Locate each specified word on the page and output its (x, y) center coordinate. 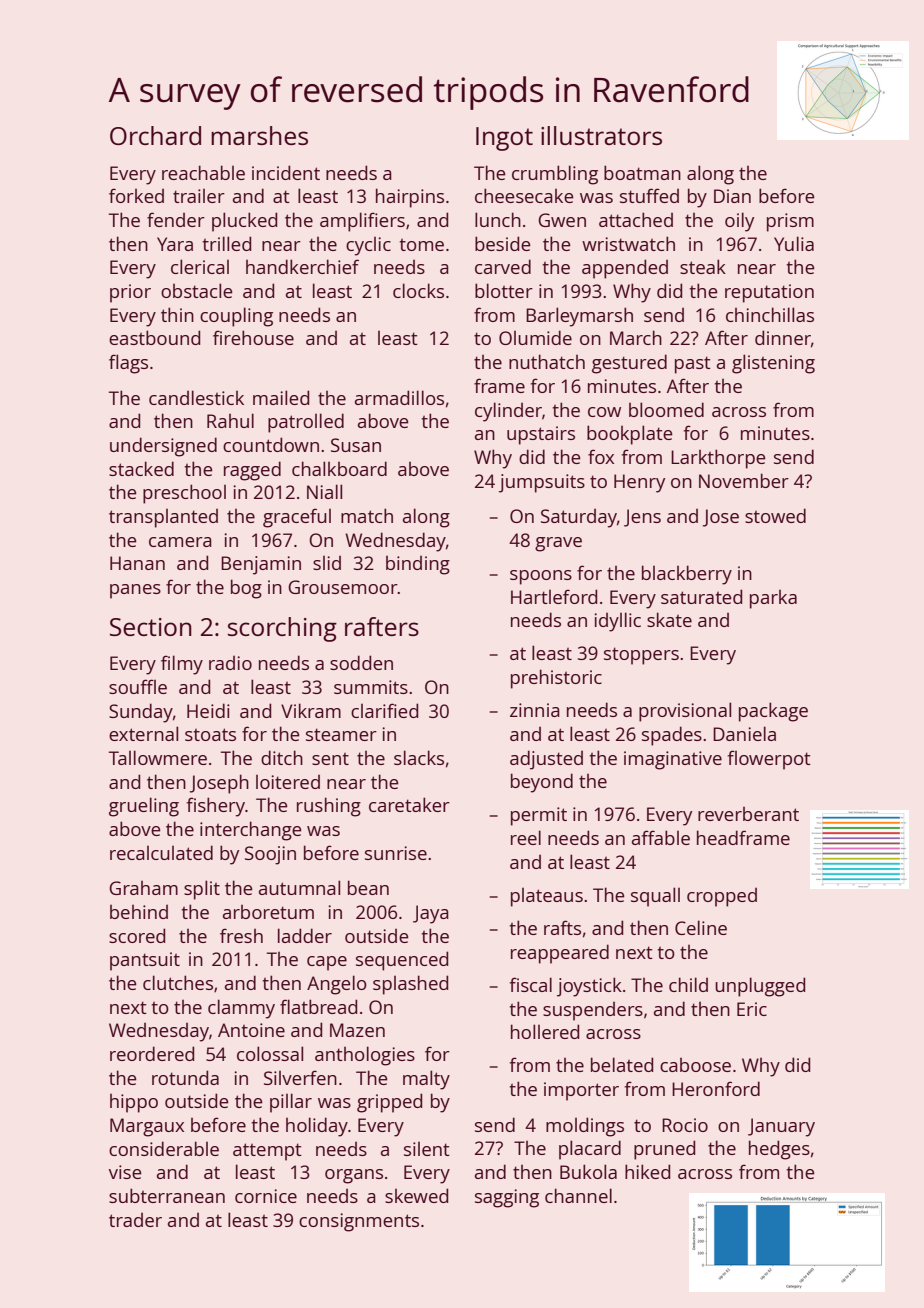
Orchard (155, 135)
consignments (359, 1222)
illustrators (601, 135)
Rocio (685, 1125)
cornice (266, 1196)
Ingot (504, 139)
